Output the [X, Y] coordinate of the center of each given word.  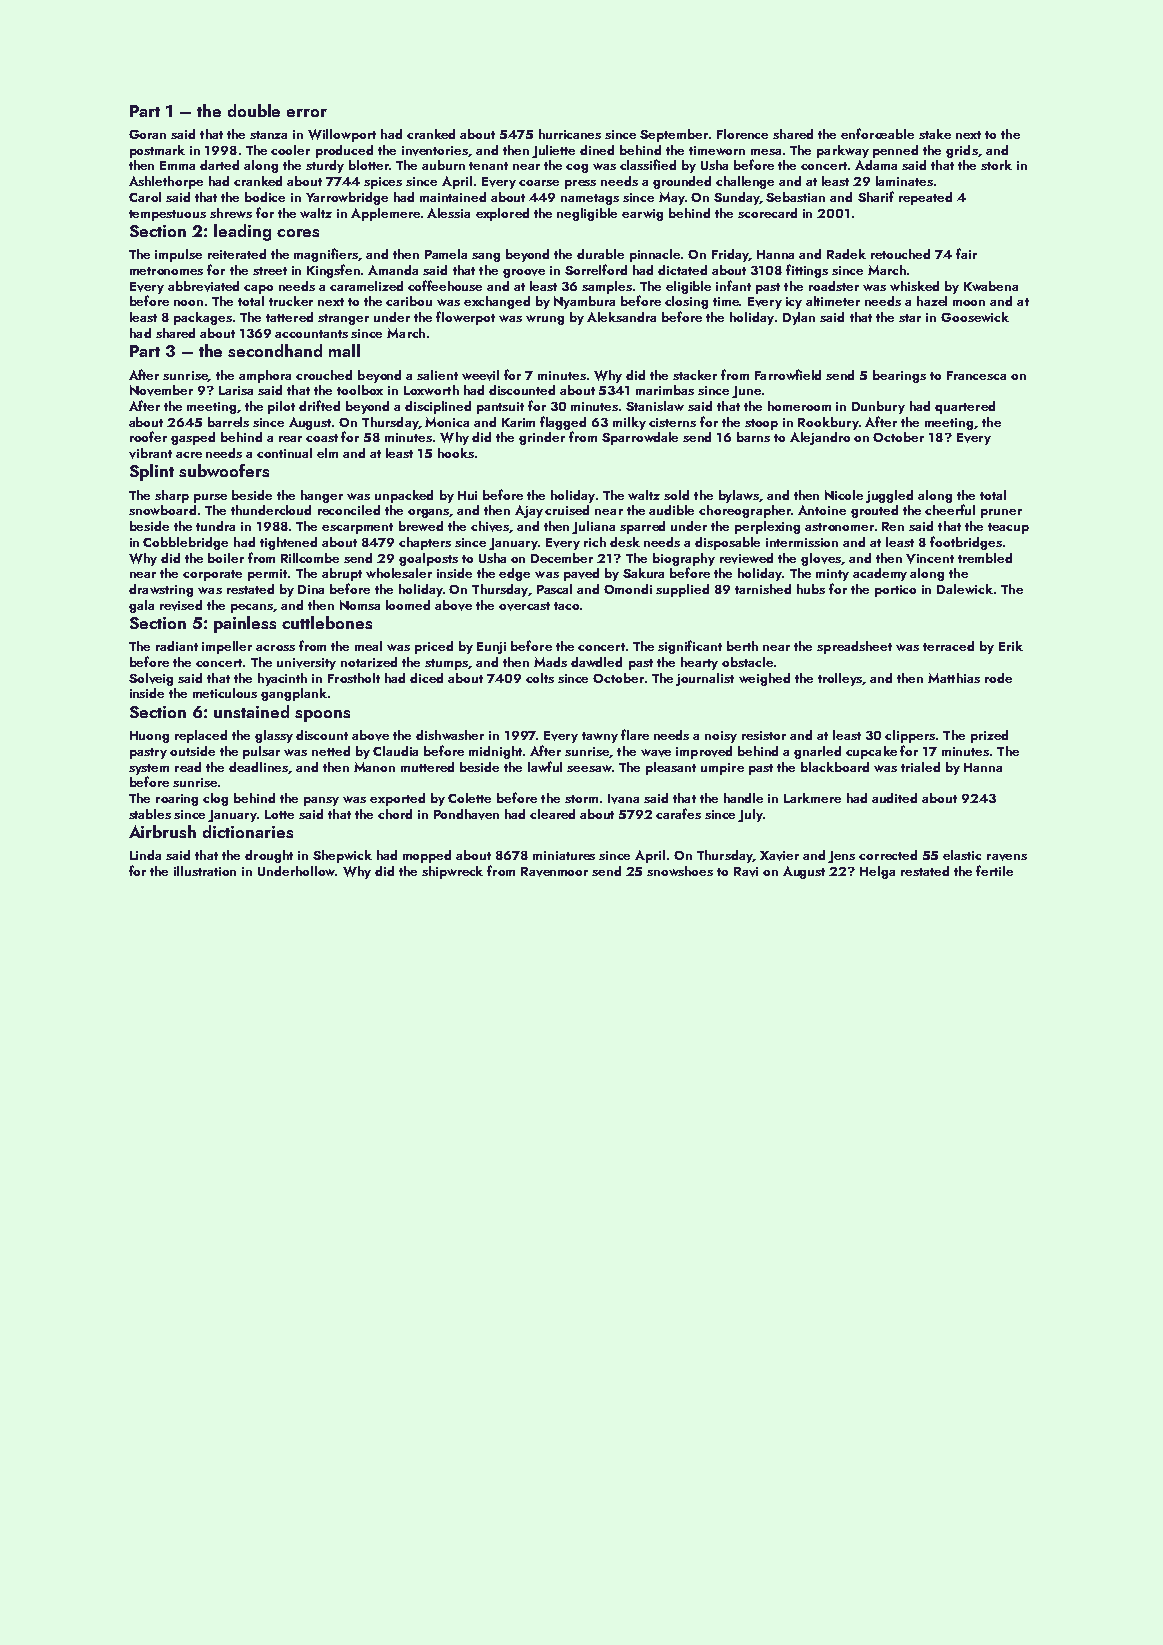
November [161, 390]
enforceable [877, 133]
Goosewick [975, 317]
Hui [467, 495]
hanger [322, 496]
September [674, 135]
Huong [149, 737]
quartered [965, 407]
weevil [480, 375]
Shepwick [342, 856]
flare [635, 734]
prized [989, 736]
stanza [268, 135]
